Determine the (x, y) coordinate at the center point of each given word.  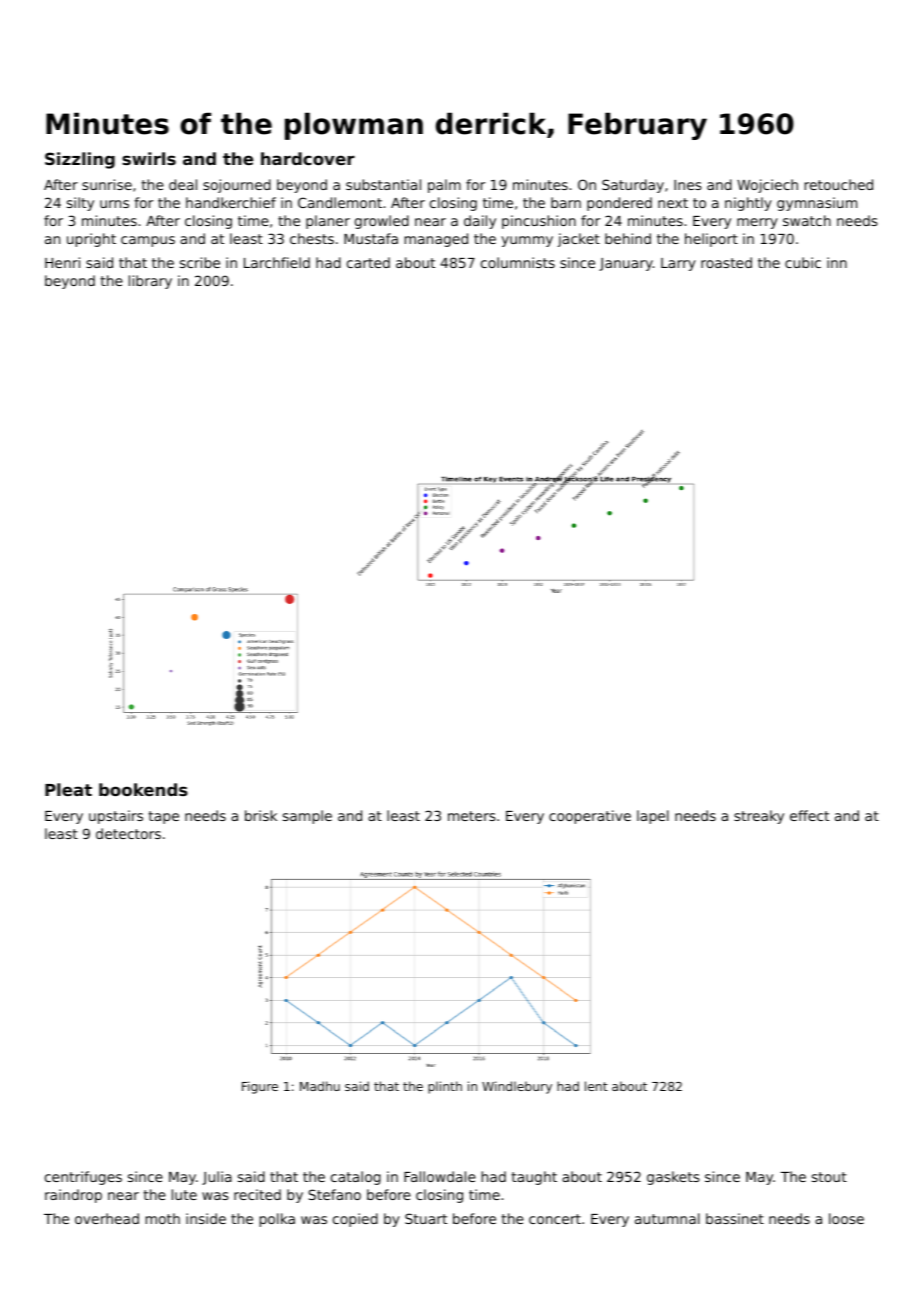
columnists (518, 262)
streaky (759, 817)
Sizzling (80, 160)
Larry (678, 264)
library (150, 282)
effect (809, 815)
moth (163, 1218)
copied (355, 1220)
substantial (383, 184)
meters (472, 816)
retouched (839, 184)
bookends (143, 789)
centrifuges (83, 1178)
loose (846, 1218)
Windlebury (517, 1087)
